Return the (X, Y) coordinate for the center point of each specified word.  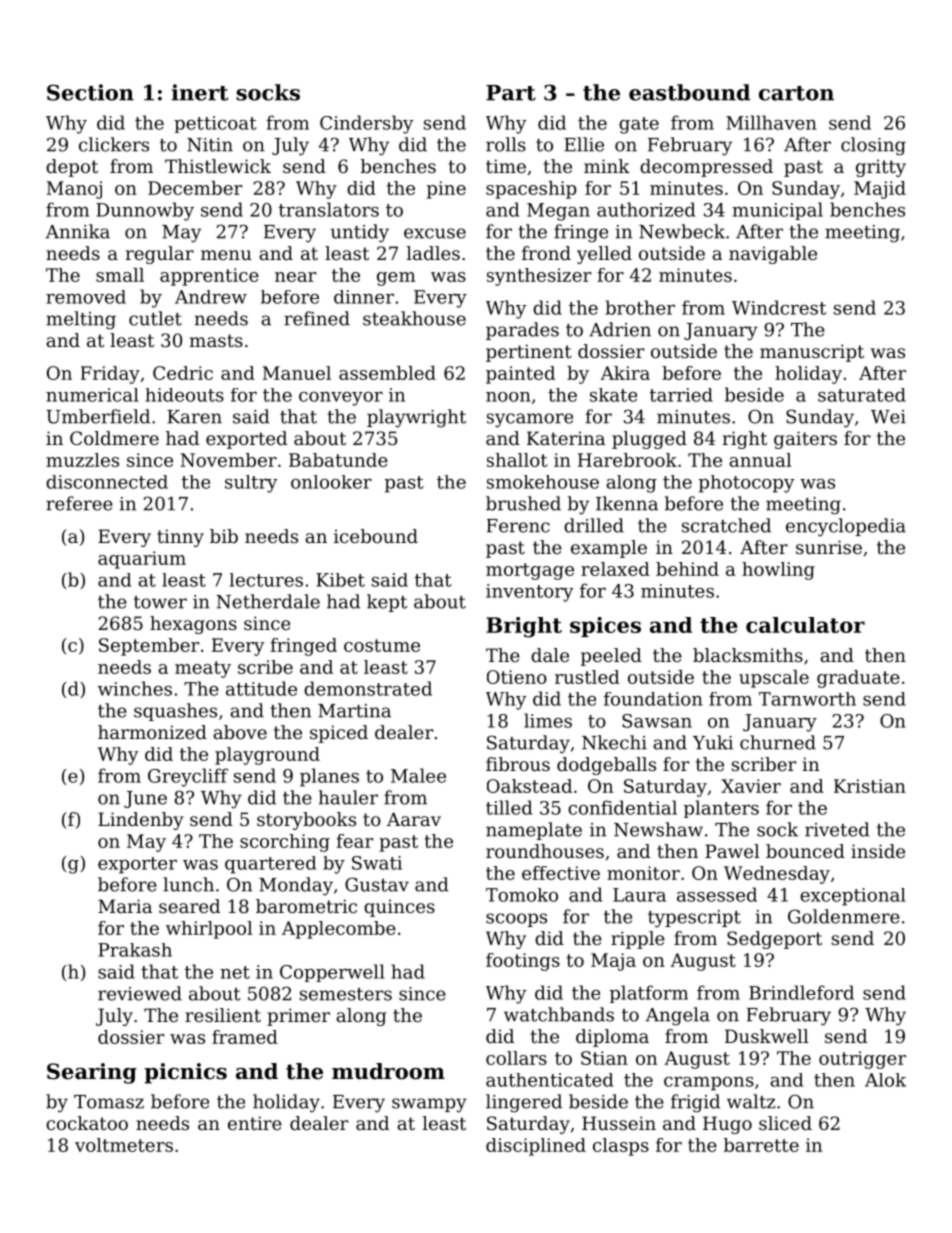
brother (640, 307)
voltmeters (124, 1145)
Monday (296, 886)
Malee (418, 775)
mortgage (530, 571)
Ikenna (627, 503)
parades (522, 331)
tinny (180, 538)
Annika (77, 231)
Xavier (751, 786)
